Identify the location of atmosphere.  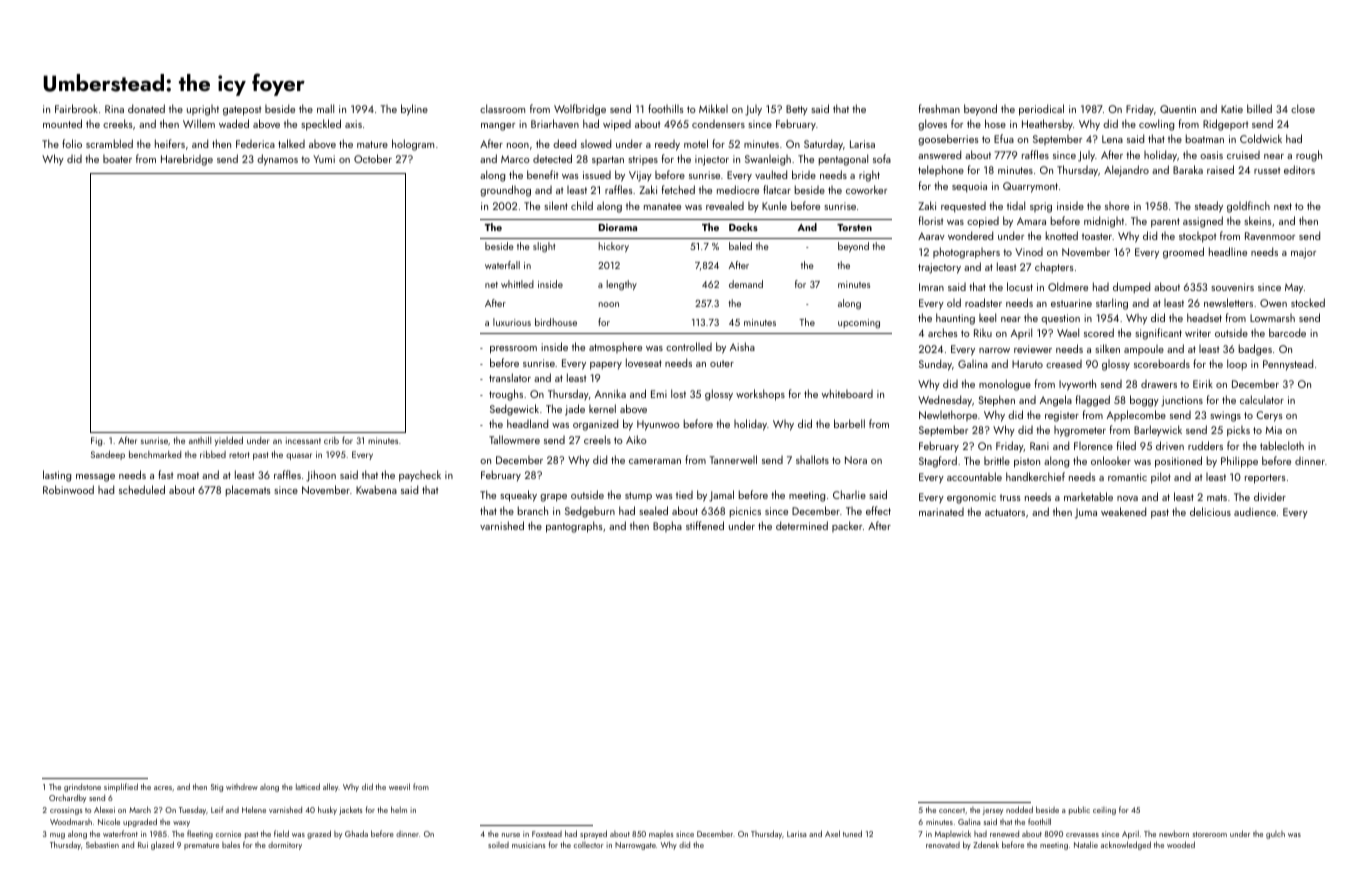
(615, 347).
